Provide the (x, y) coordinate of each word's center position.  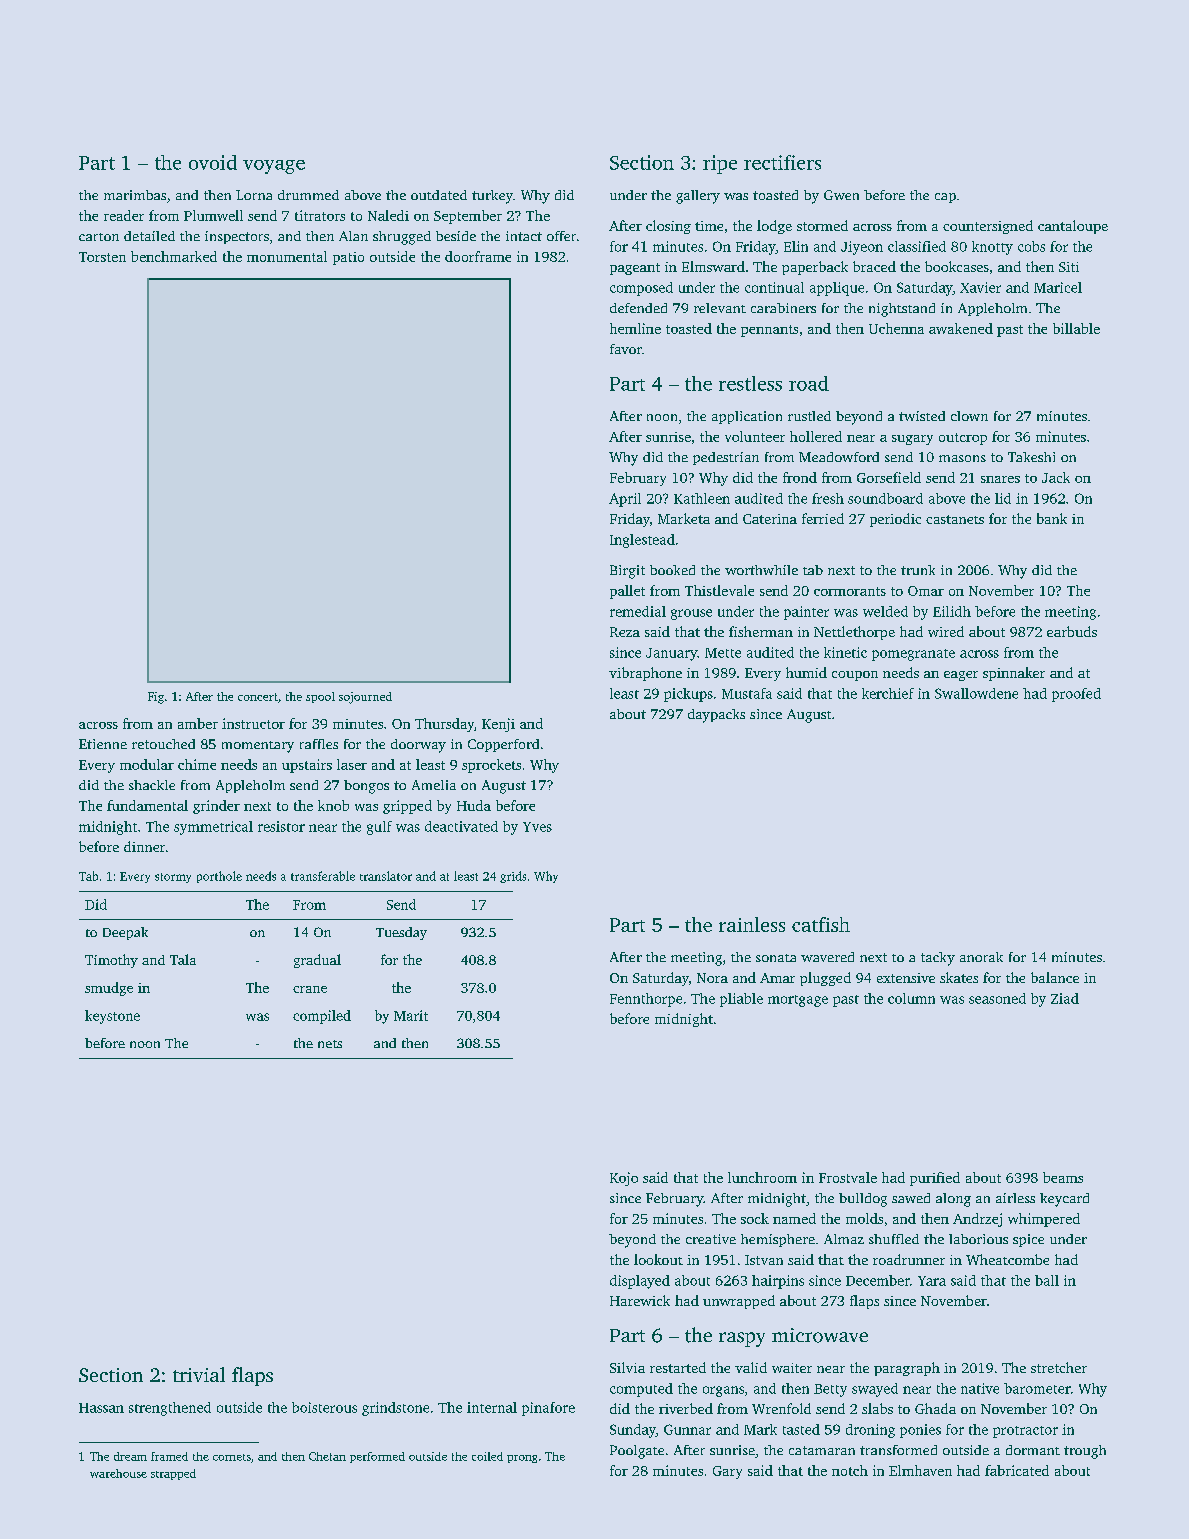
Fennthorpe (646, 1000)
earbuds (1072, 631)
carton (99, 237)
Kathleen (702, 498)
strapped (173, 1474)
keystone (112, 1017)
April (625, 500)
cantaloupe (1073, 227)
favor (626, 349)
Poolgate (637, 1452)
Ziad (1065, 998)
